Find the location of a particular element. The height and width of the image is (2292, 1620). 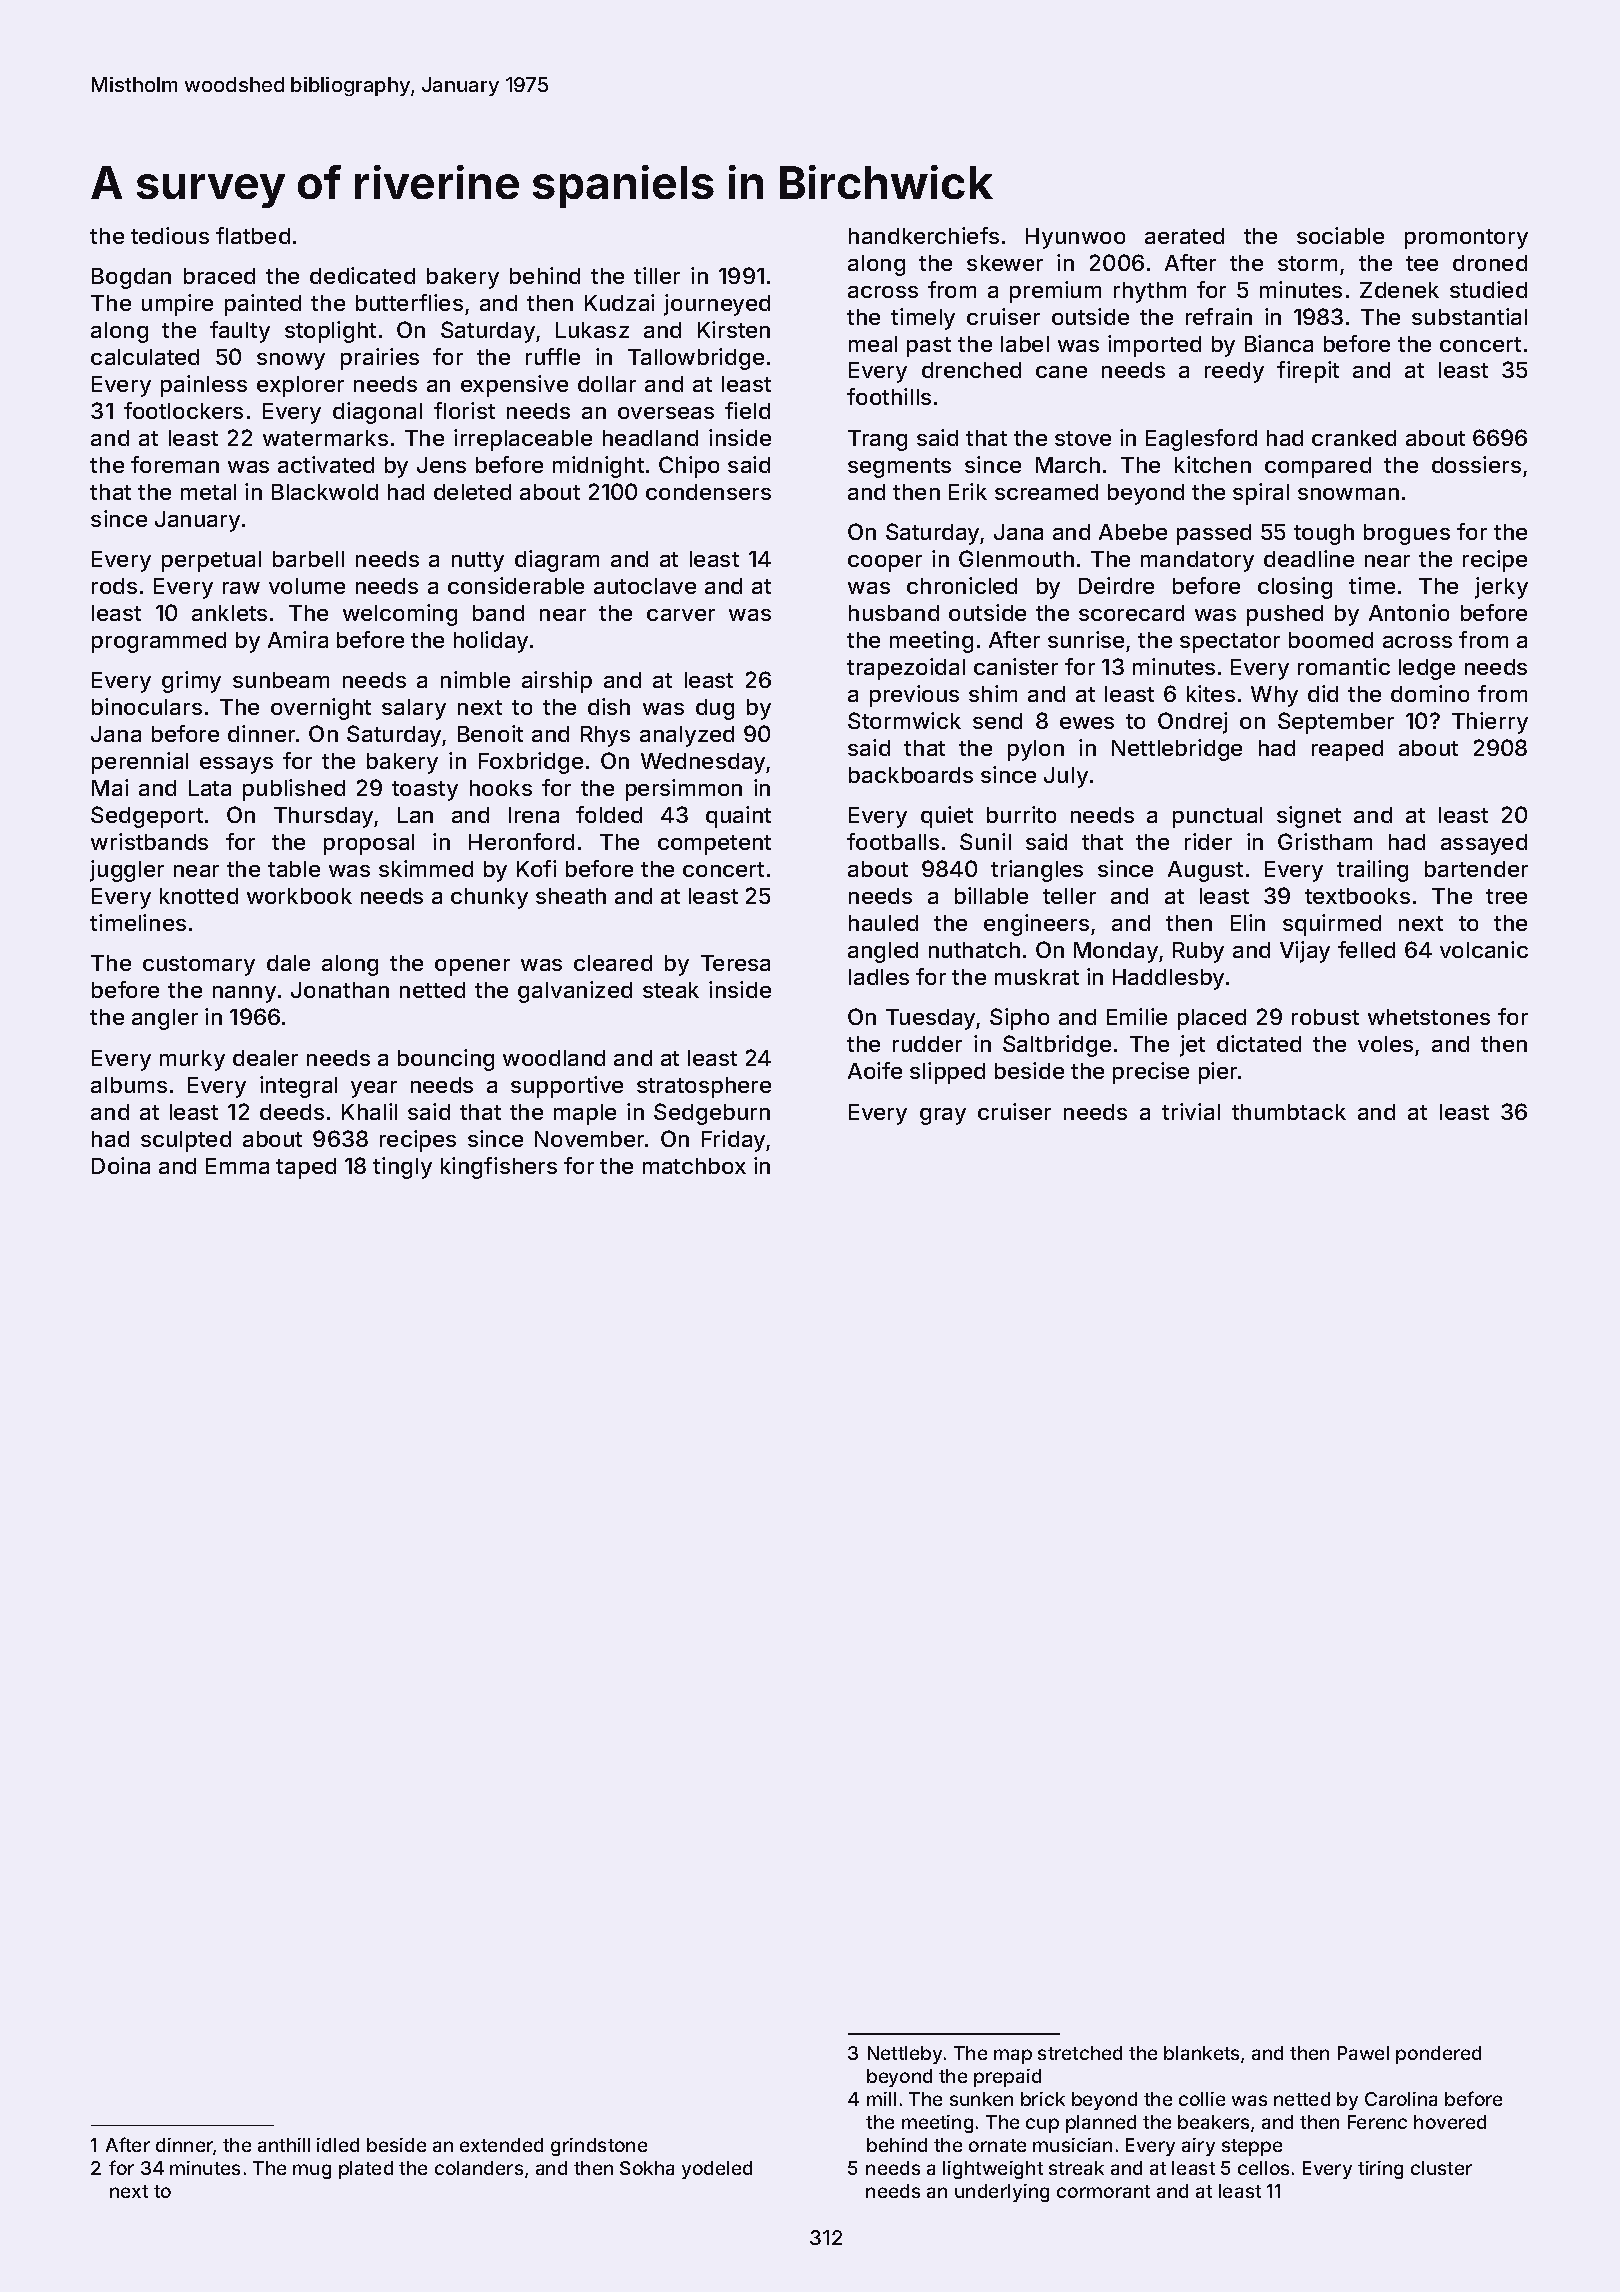

flatbed is located at coordinates (253, 235).
